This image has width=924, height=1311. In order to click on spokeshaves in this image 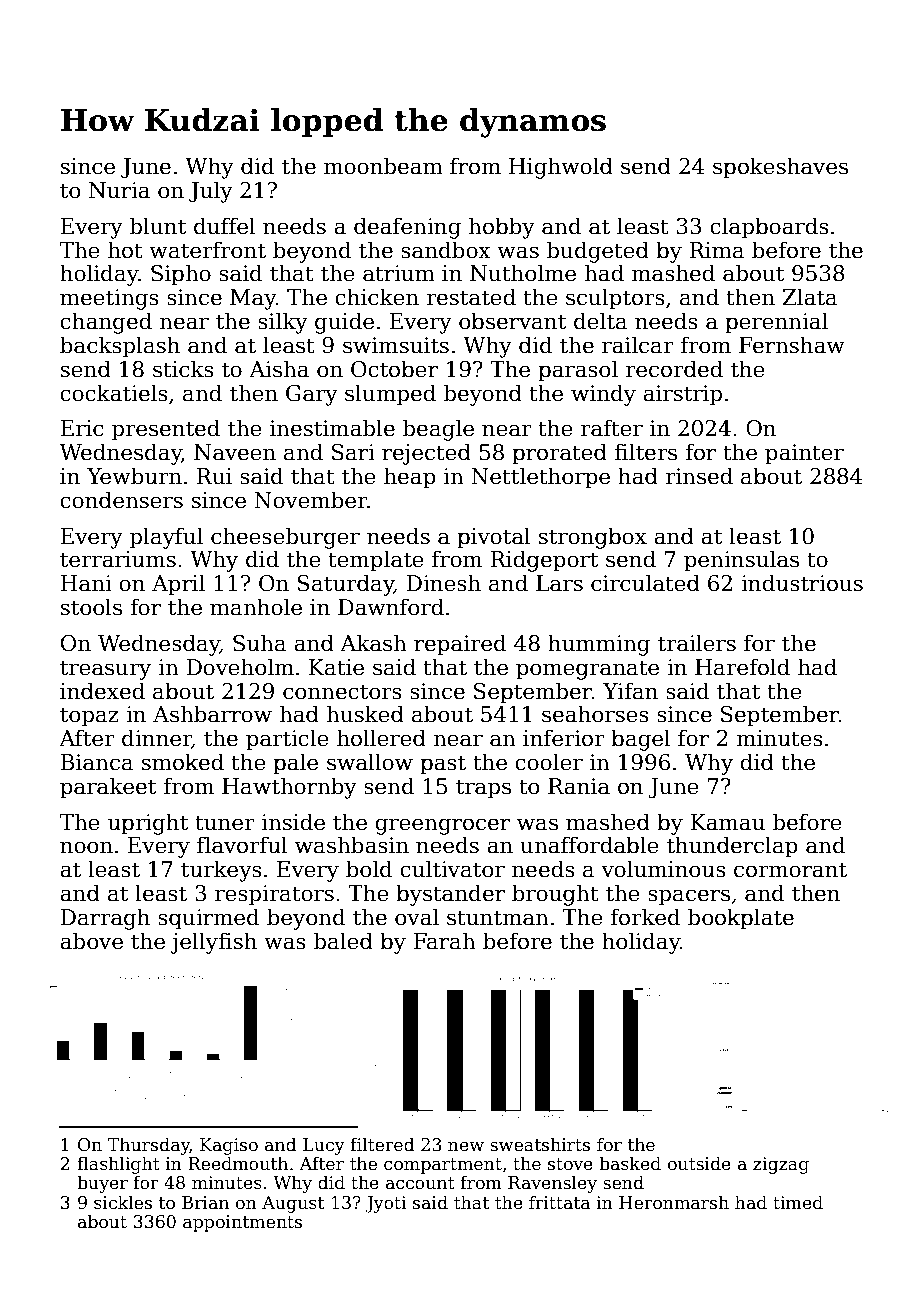, I will do `click(780, 168)`.
